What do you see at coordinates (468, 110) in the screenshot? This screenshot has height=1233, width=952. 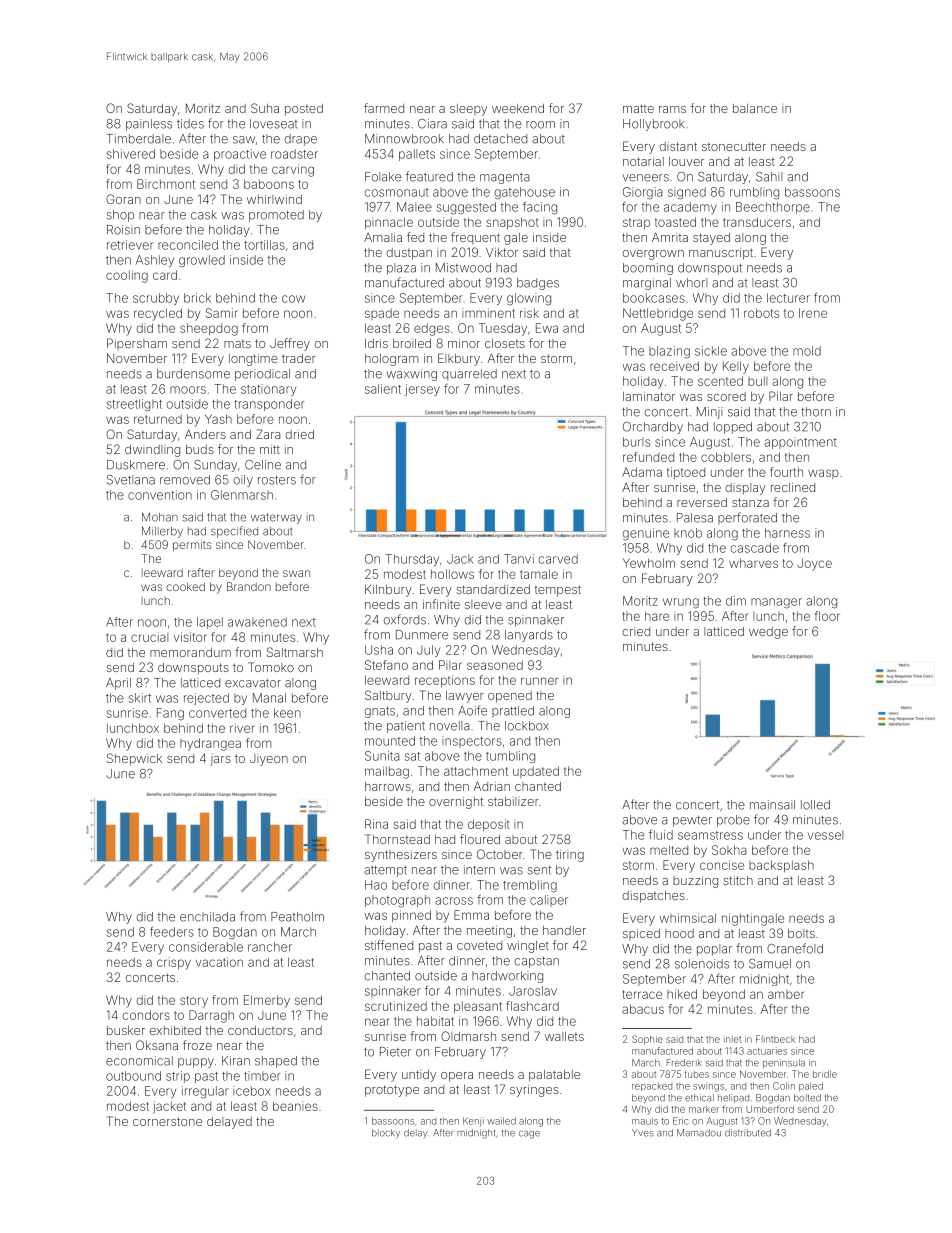 I see `sleepy` at bounding box center [468, 110].
